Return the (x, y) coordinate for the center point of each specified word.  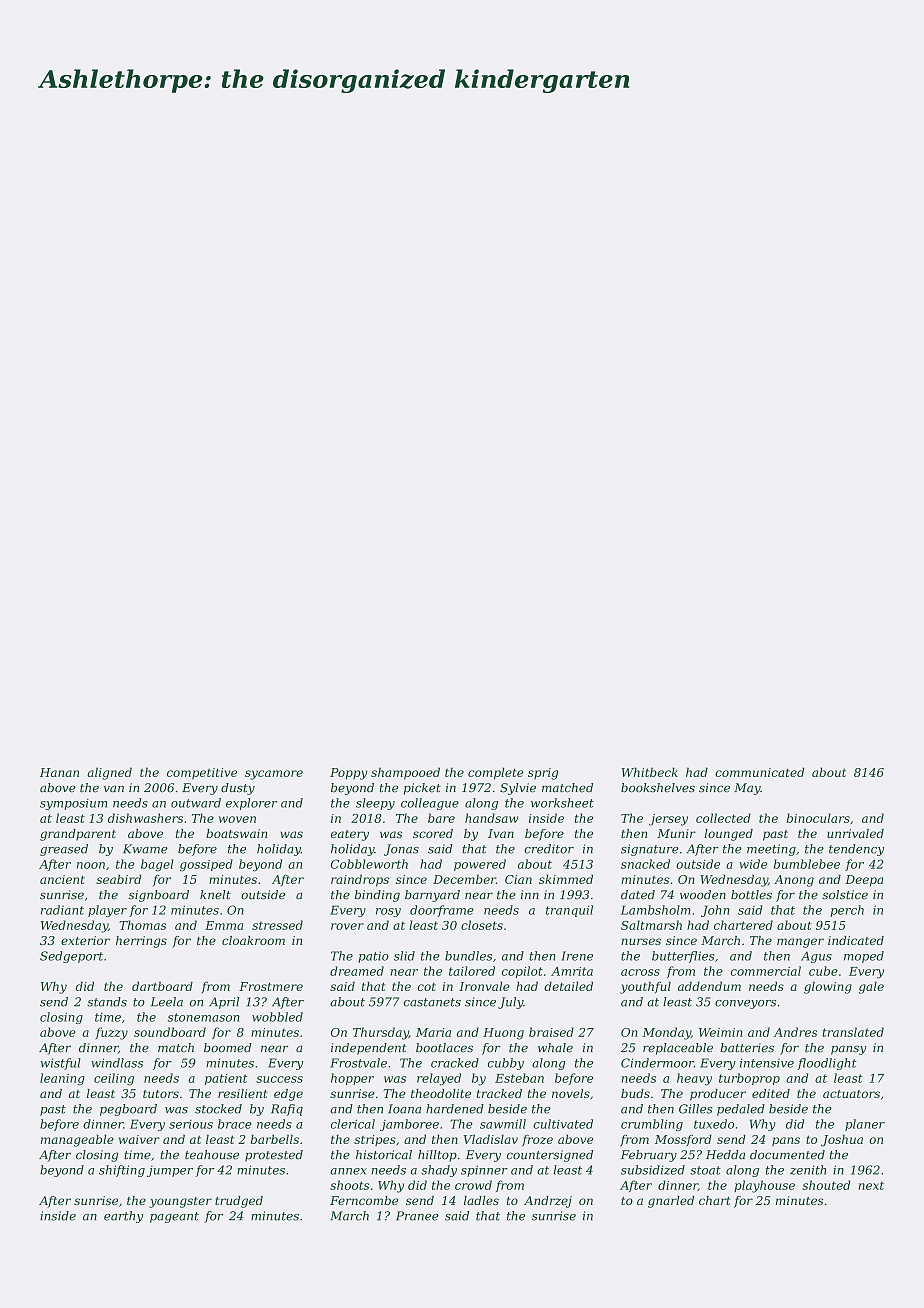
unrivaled (855, 833)
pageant (174, 1217)
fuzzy (111, 1033)
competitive (202, 774)
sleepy (375, 804)
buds (635, 1093)
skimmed (566, 879)
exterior (85, 940)
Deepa (864, 881)
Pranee (417, 1216)
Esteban (519, 1078)
